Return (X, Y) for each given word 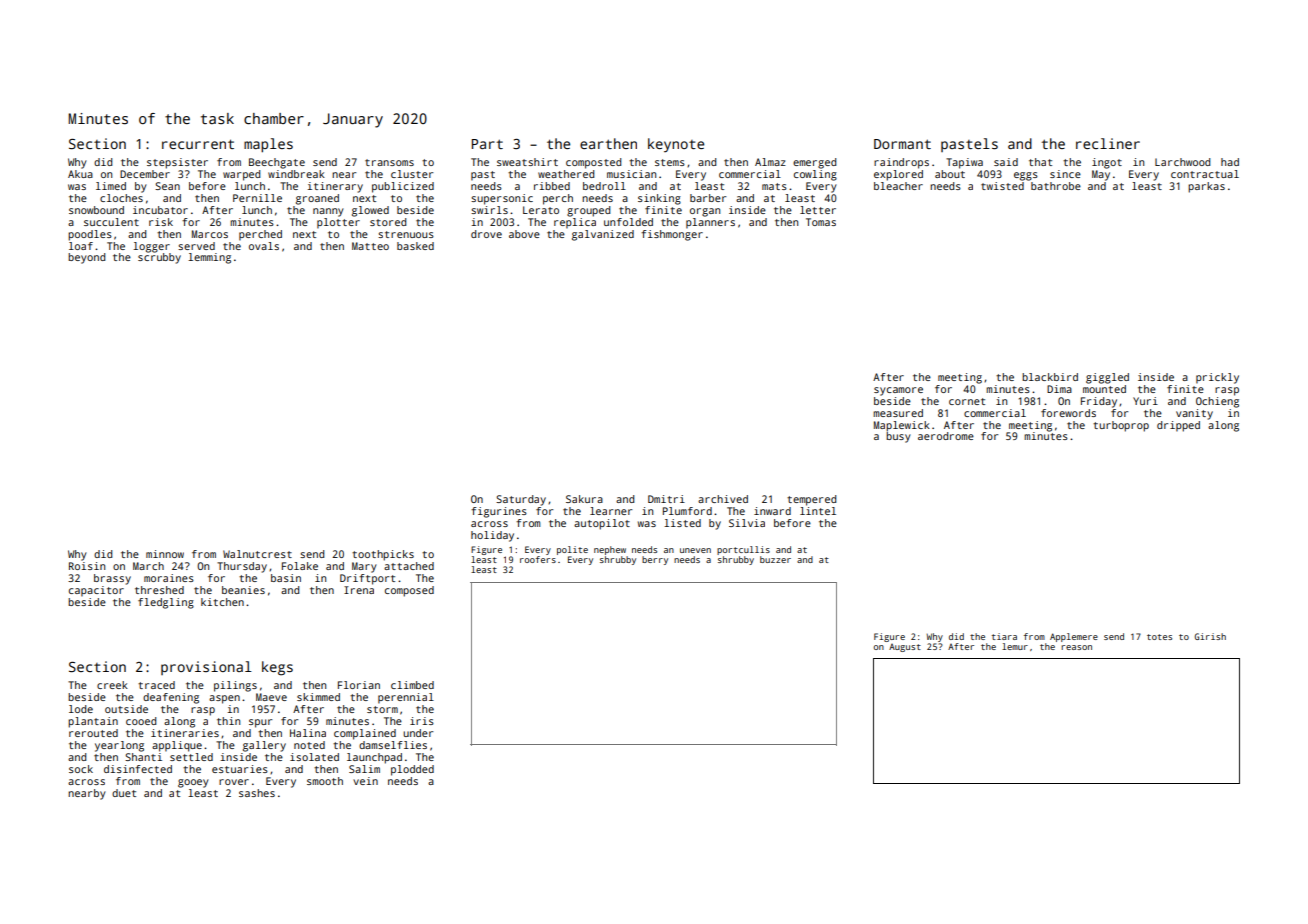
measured (898, 413)
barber (708, 198)
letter (818, 210)
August (905, 648)
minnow (165, 554)
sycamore (898, 391)
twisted (1002, 186)
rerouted (93, 733)
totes (1159, 637)
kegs (277, 668)
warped (241, 175)
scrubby (159, 258)
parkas (1206, 187)
